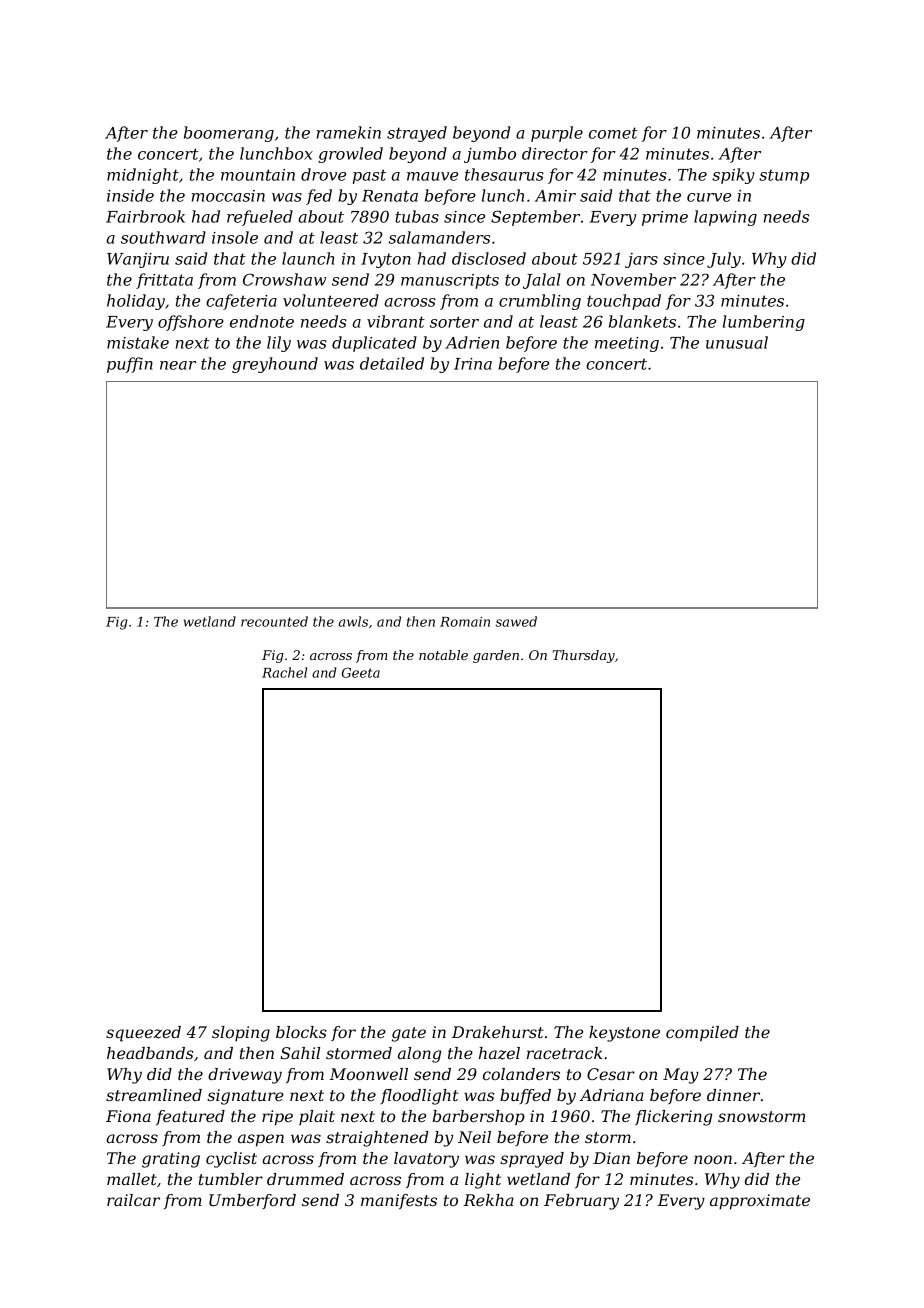 The image size is (924, 1308). I want to click on purple, so click(557, 134).
